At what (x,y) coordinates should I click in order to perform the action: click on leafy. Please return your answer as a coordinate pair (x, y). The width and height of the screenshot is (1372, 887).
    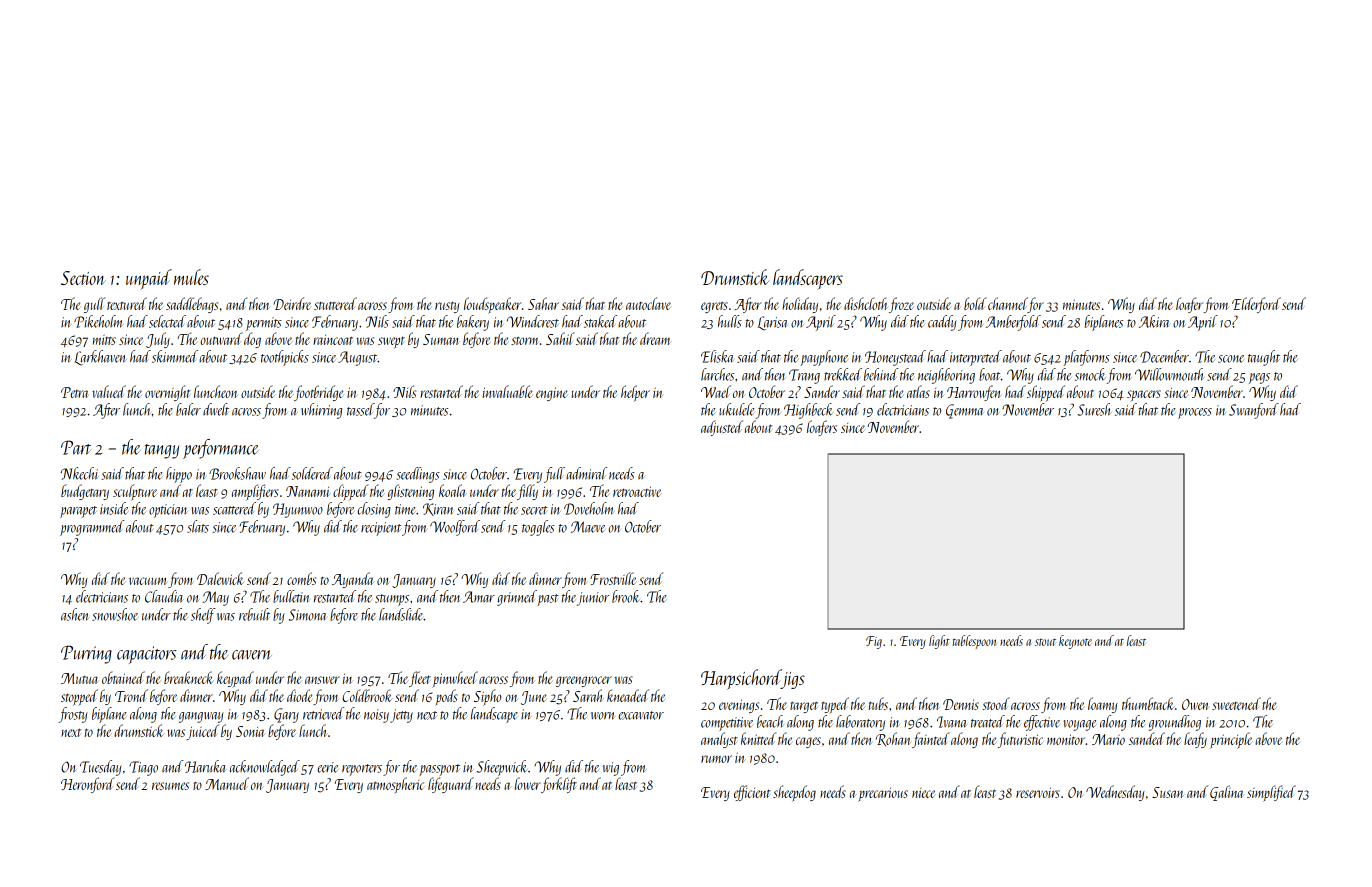
    Looking at the image, I should click on (1195, 740).
